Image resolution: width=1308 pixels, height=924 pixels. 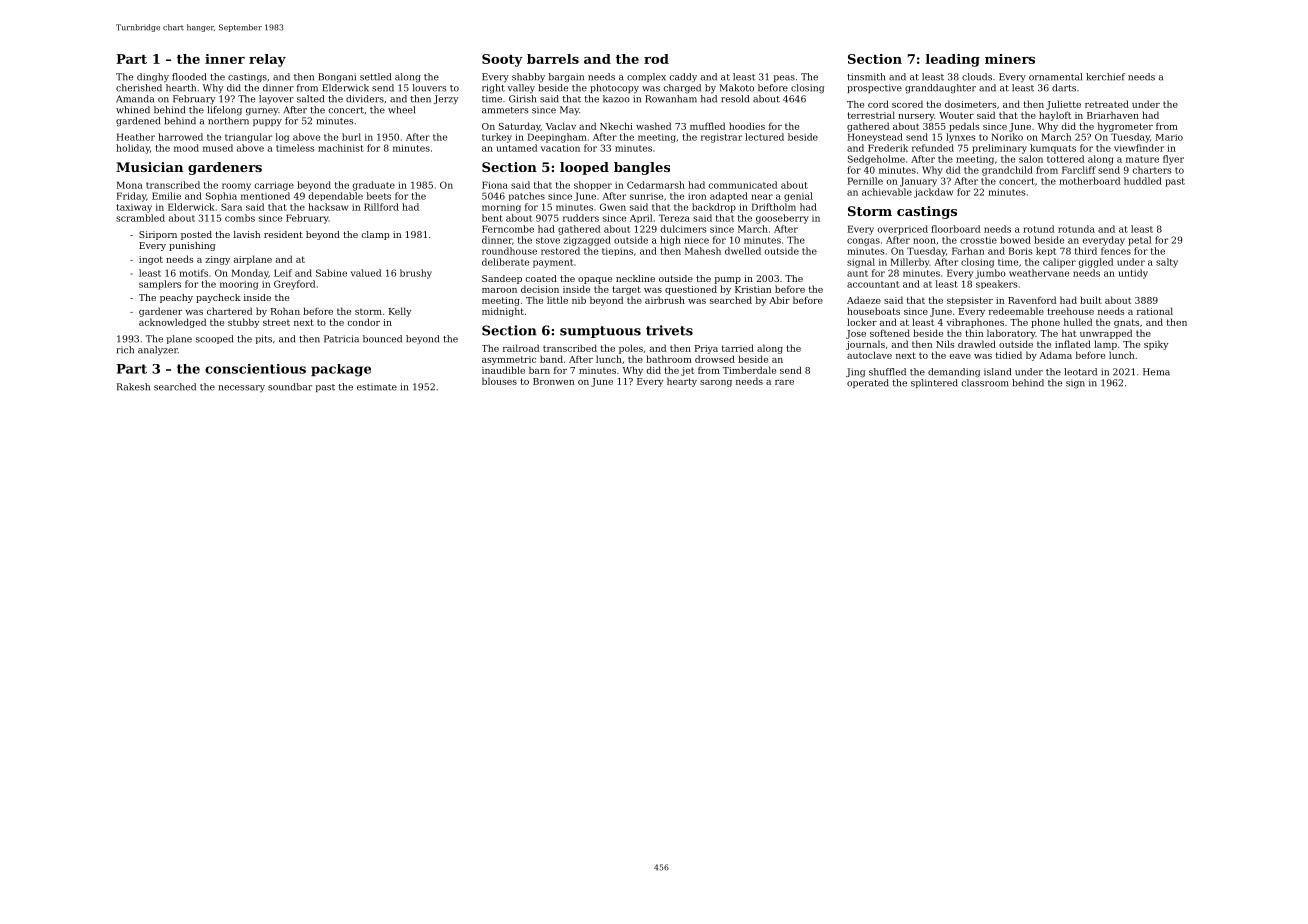 I want to click on eave, so click(x=960, y=356).
